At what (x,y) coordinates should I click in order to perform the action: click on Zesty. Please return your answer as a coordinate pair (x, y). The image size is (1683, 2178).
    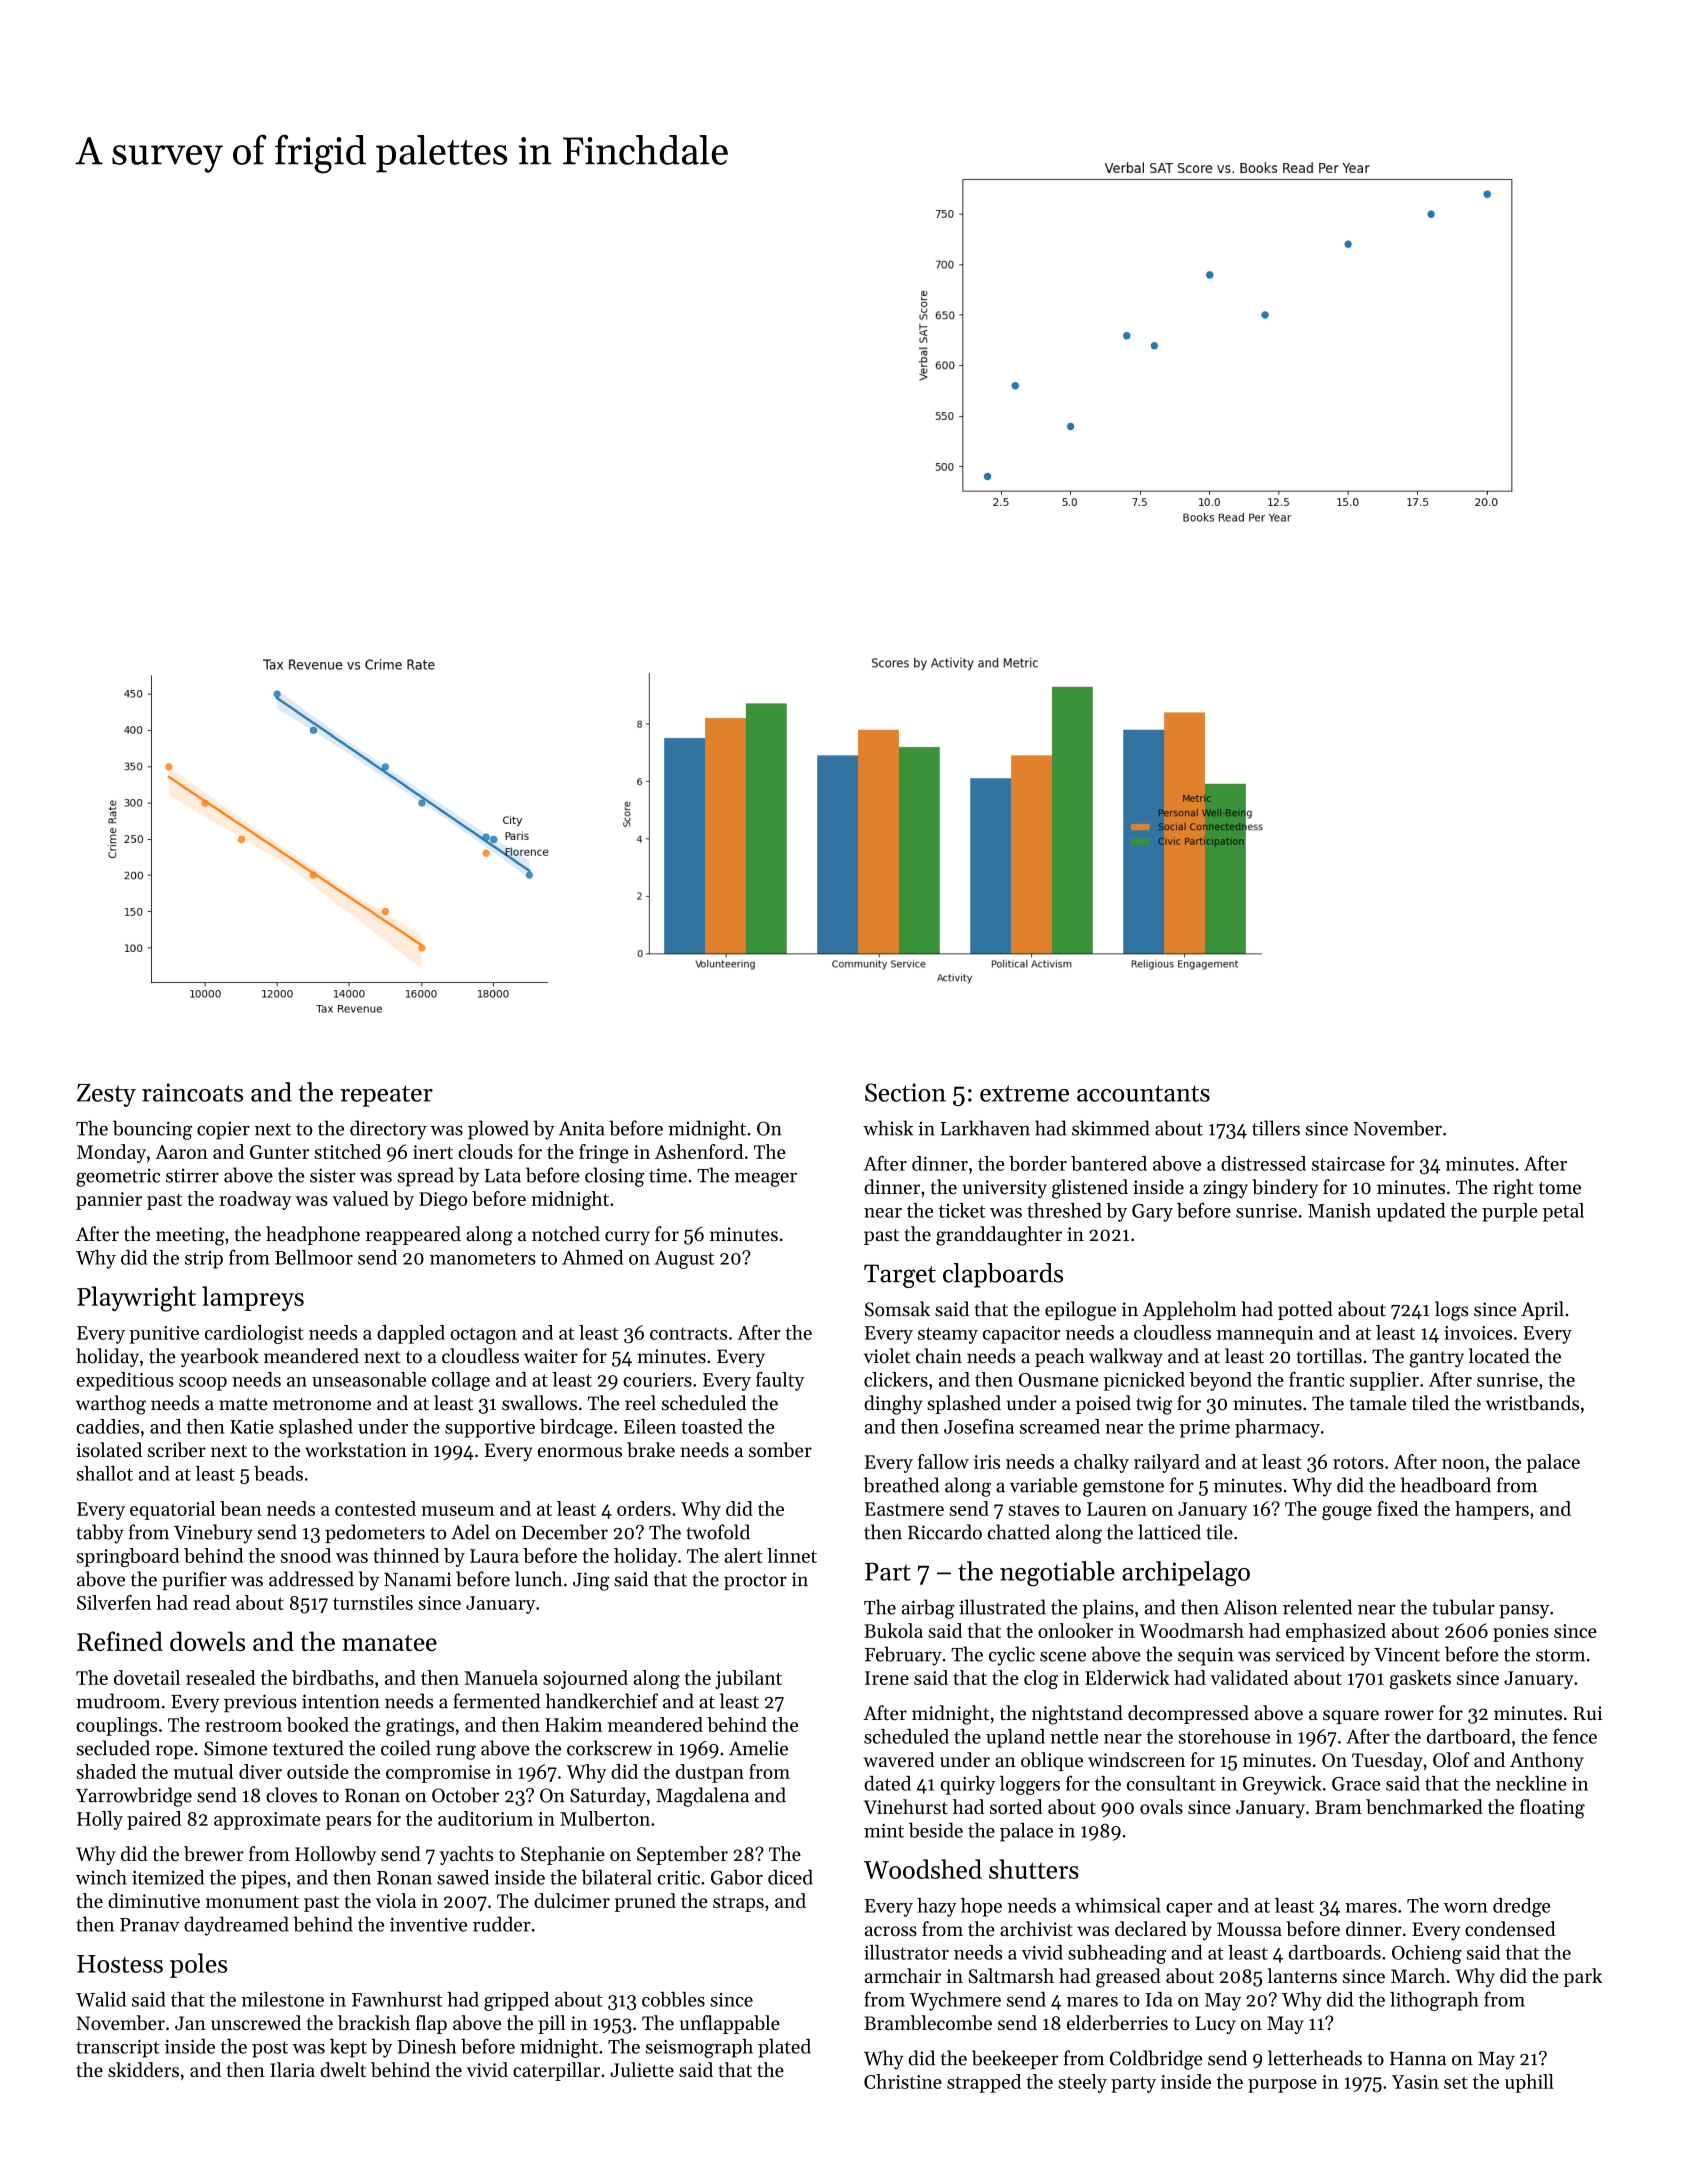
    Looking at the image, I should click on (106, 1095).
